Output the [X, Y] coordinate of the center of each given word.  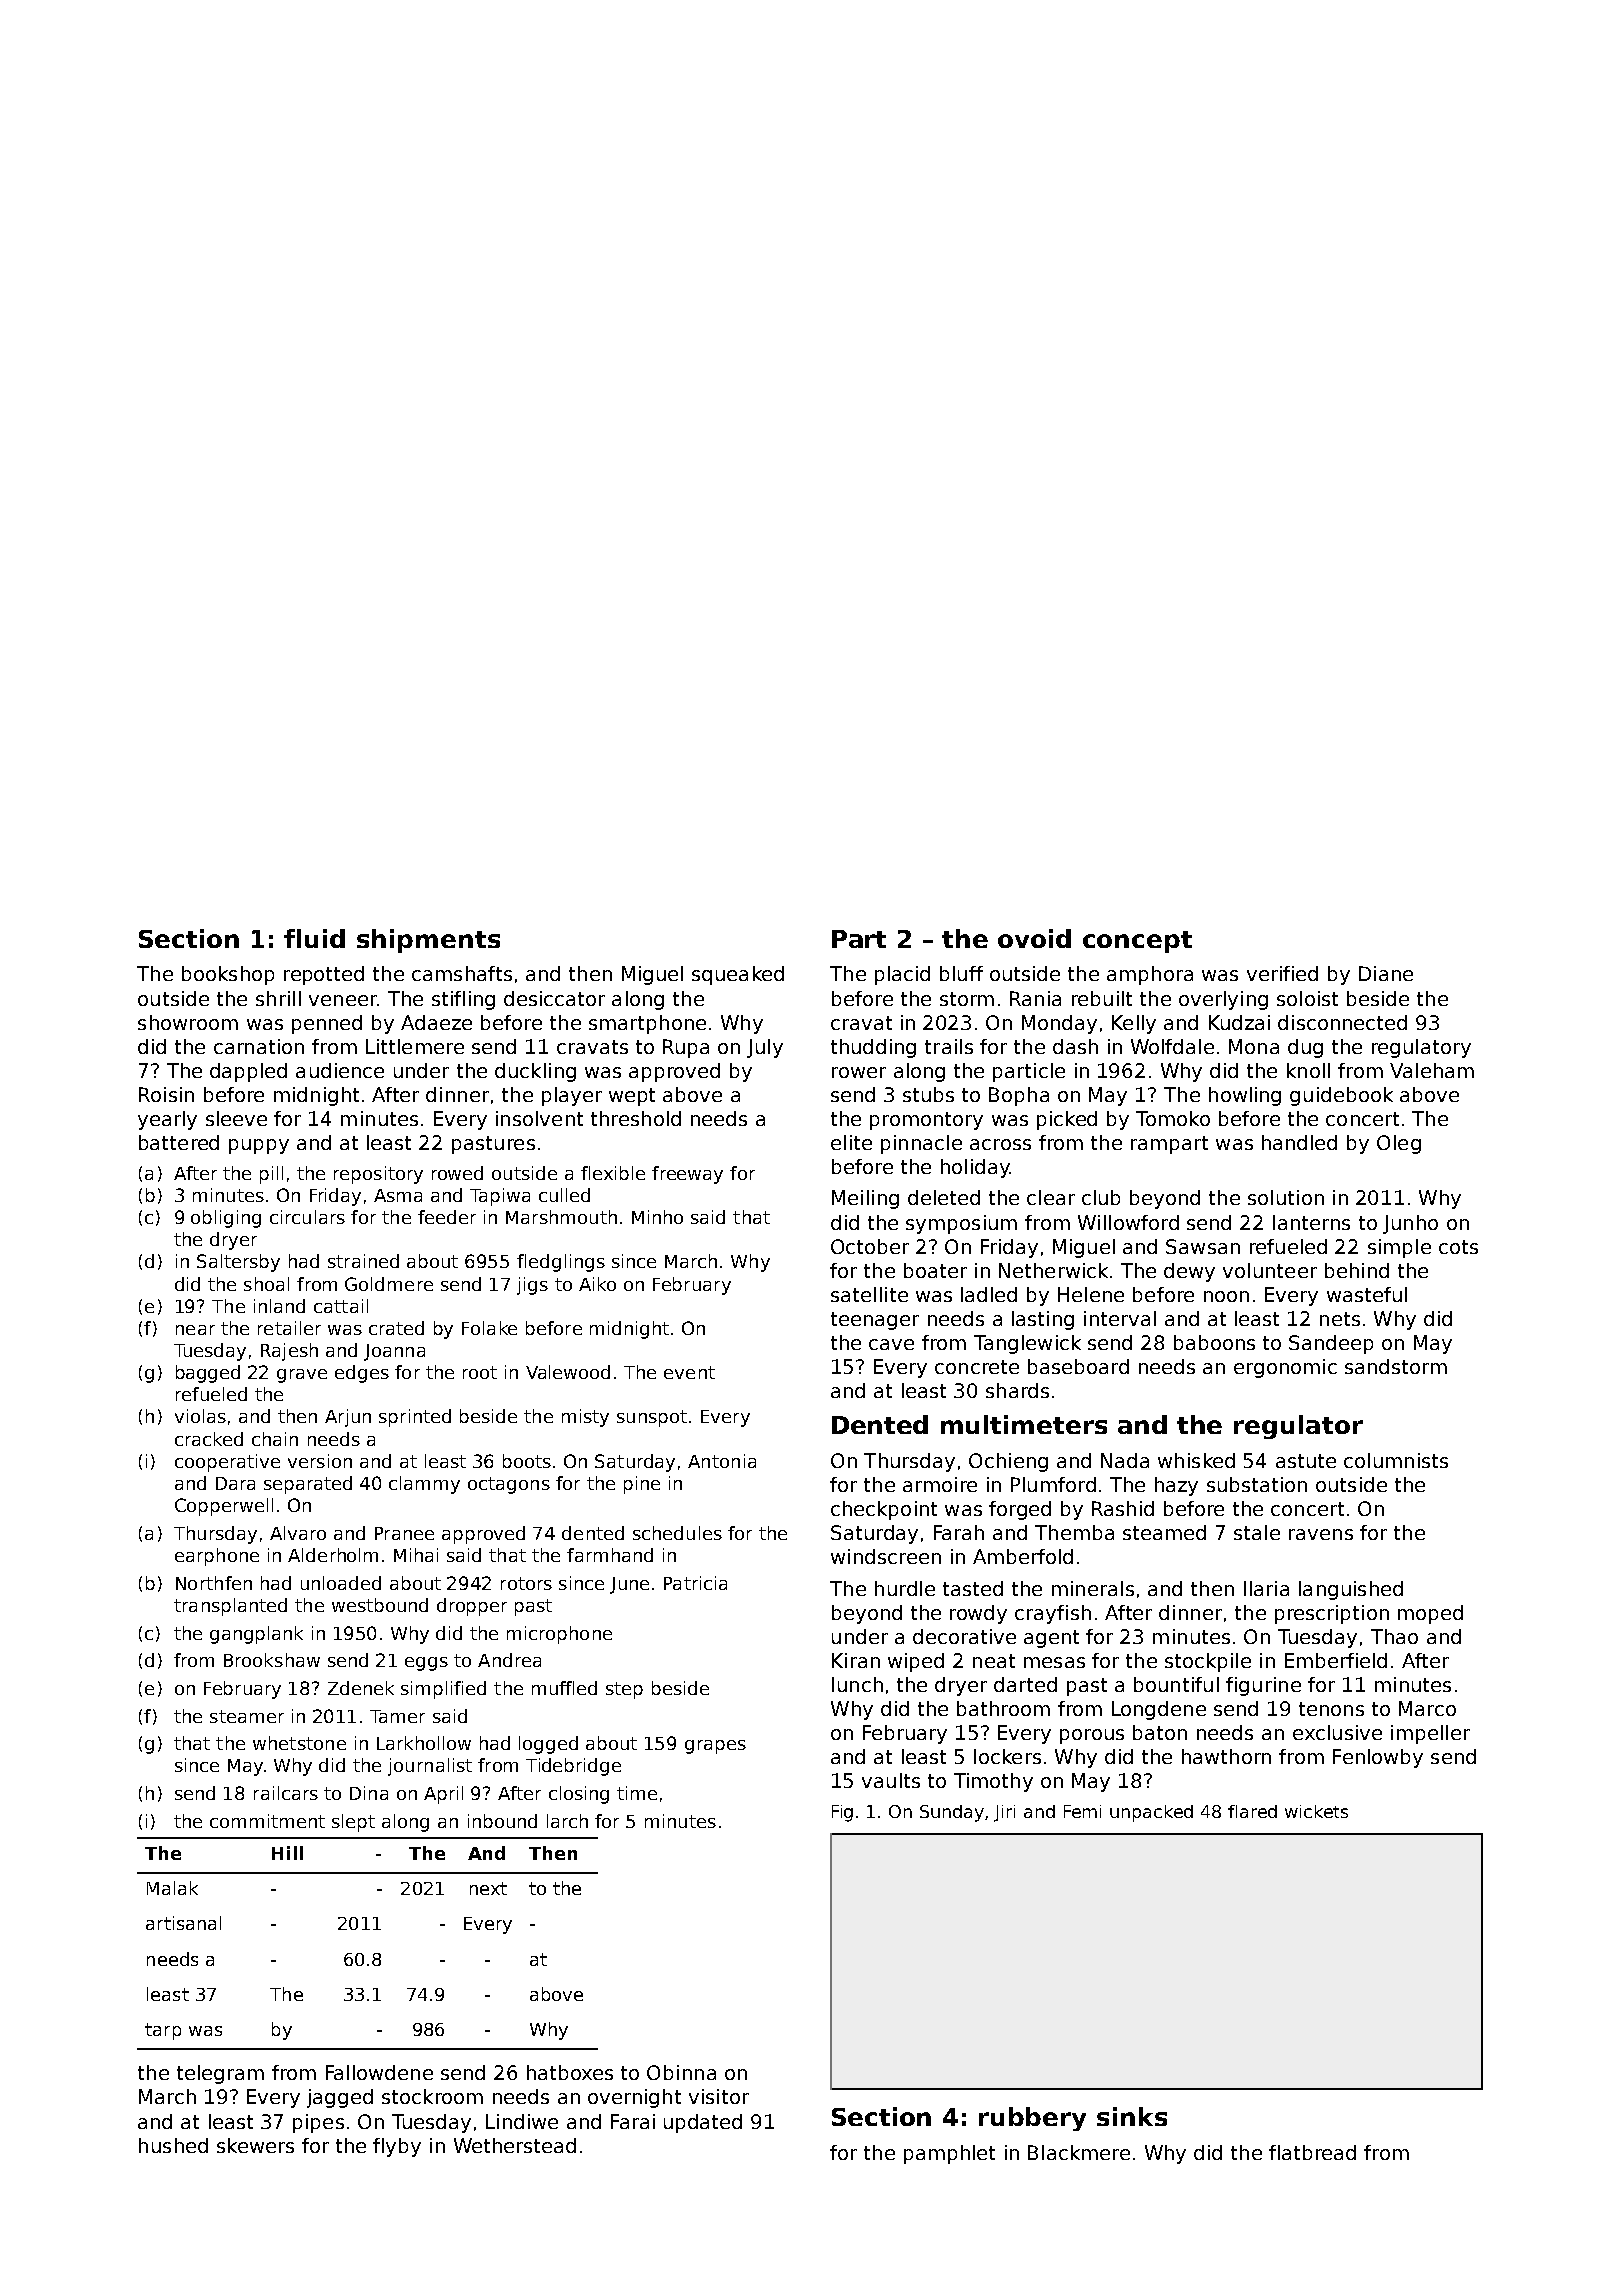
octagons [509, 1485]
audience [340, 1070]
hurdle [905, 1588]
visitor [719, 2096]
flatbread [1312, 2152]
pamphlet [949, 2154]
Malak [172, 1888]
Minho [657, 1217]
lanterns [1311, 1222]
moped [1430, 1614]
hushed [173, 2145]
